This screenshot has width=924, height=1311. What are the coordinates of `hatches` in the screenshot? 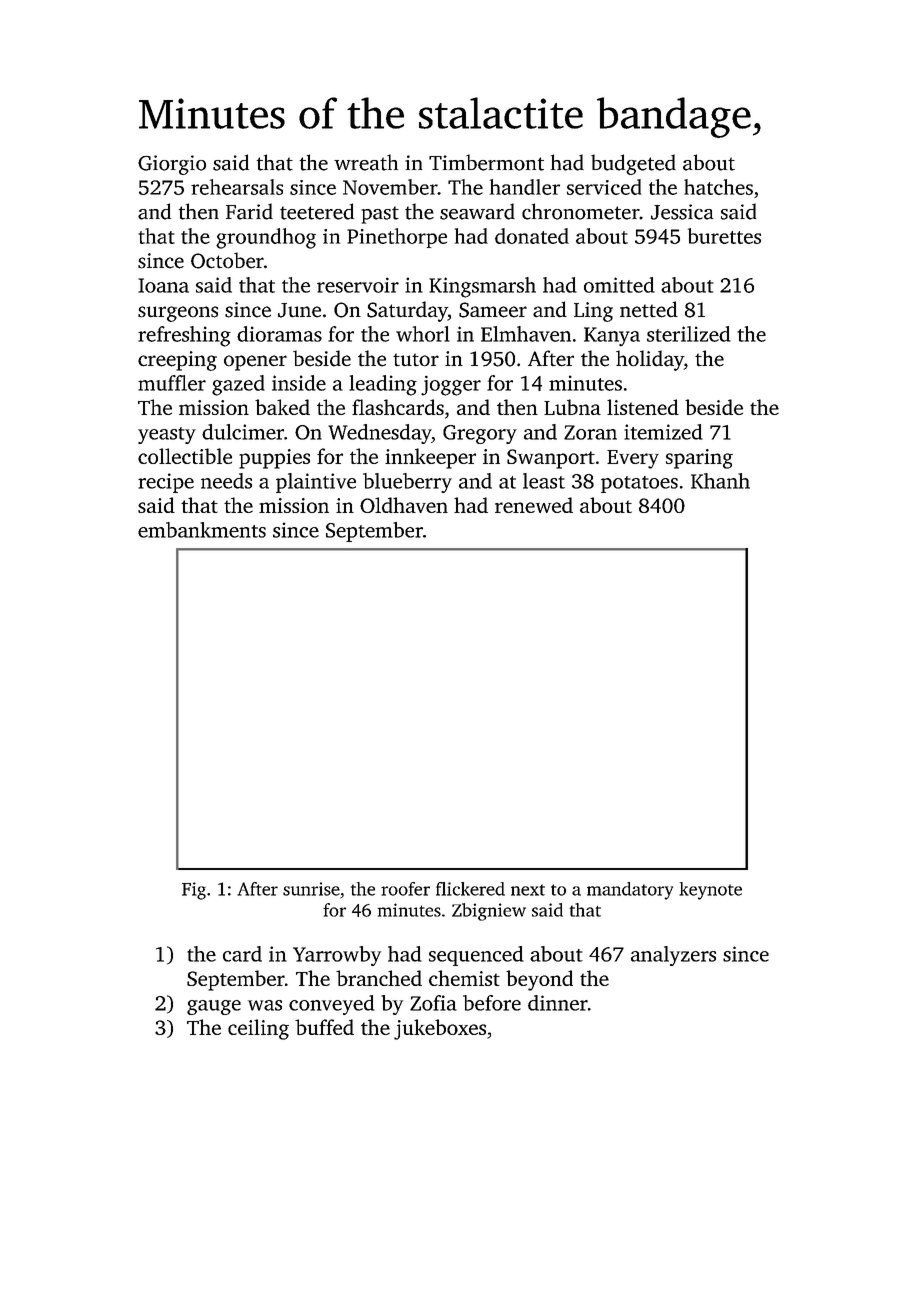 It's located at (718, 187).
